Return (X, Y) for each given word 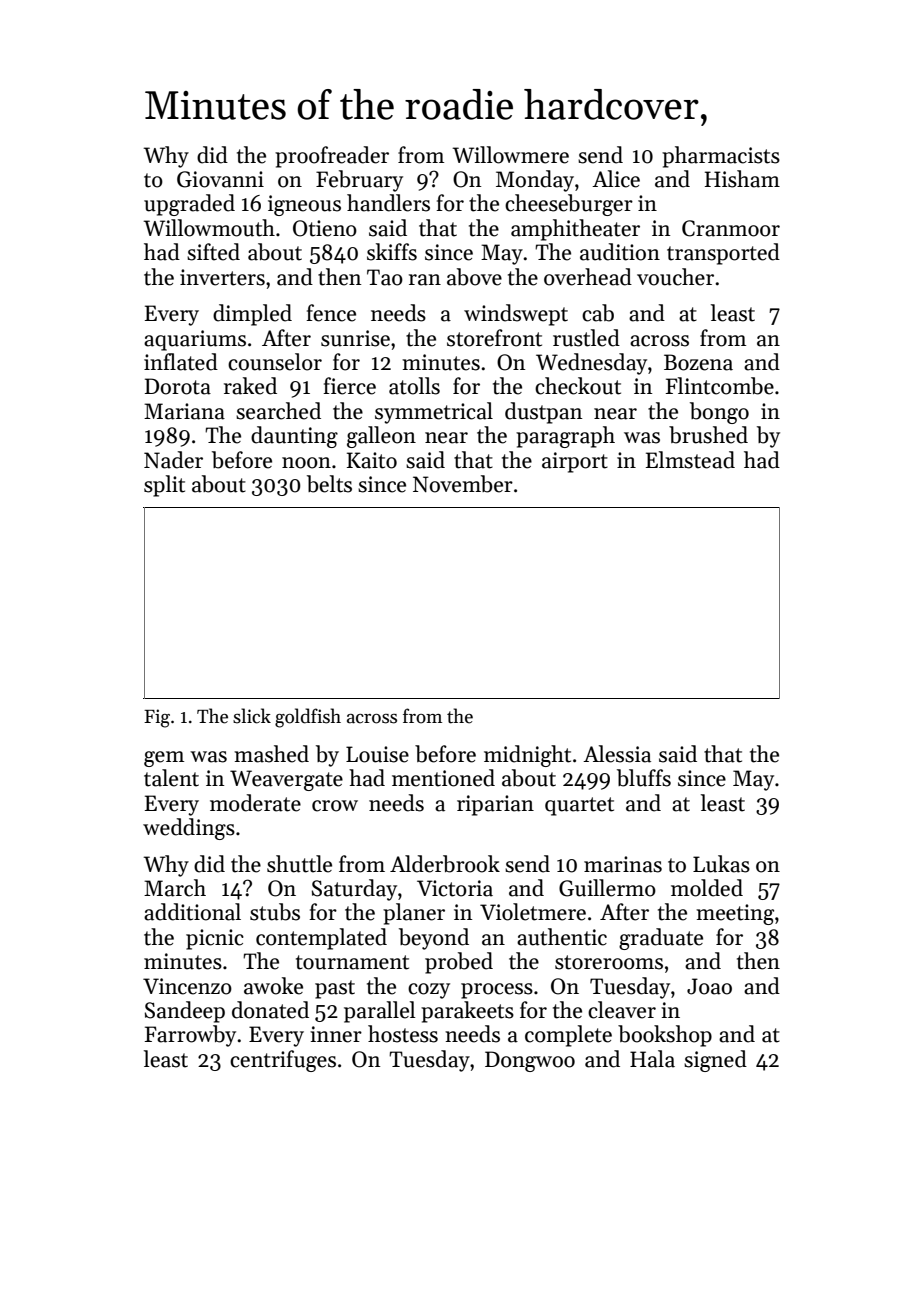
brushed (708, 435)
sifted (213, 252)
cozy (429, 991)
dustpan (543, 413)
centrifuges (283, 1061)
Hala (652, 1059)
